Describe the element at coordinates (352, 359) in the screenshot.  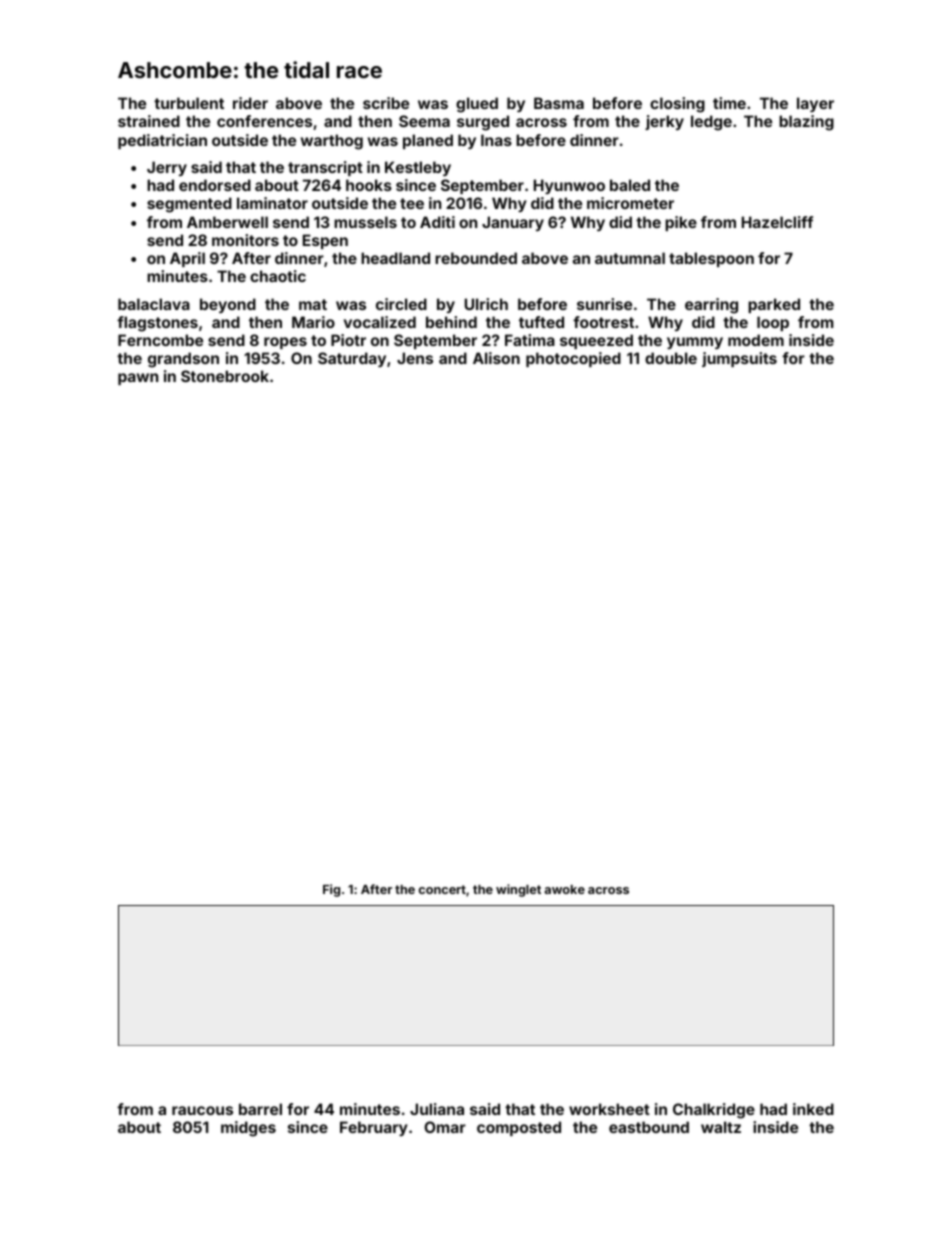
I see `Saturday` at that location.
